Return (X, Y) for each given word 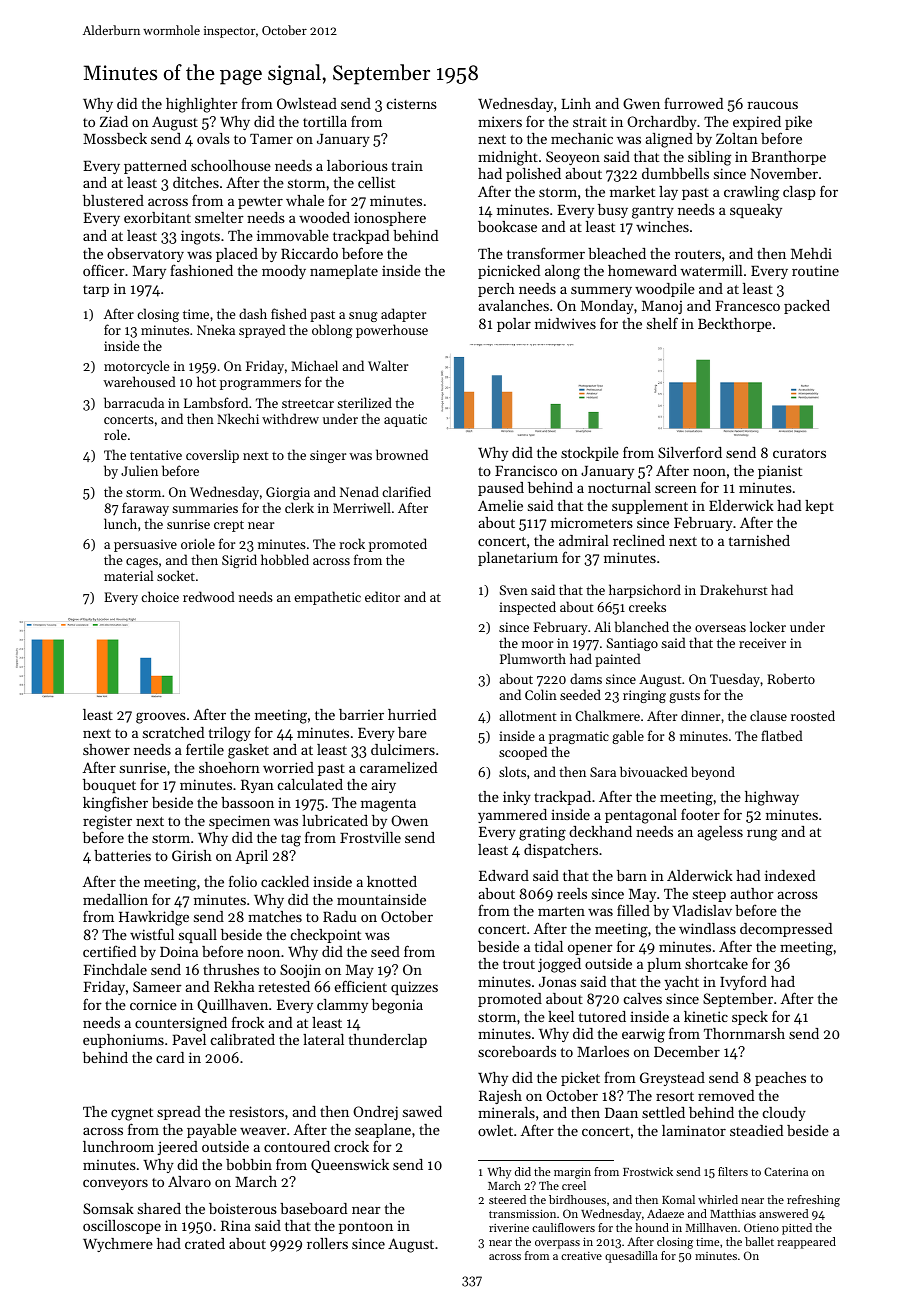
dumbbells (675, 173)
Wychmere (118, 1245)
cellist (376, 182)
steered (507, 1199)
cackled (285, 881)
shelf (662, 323)
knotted (392, 881)
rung (762, 835)
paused (501, 489)
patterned (155, 167)
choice (160, 596)
